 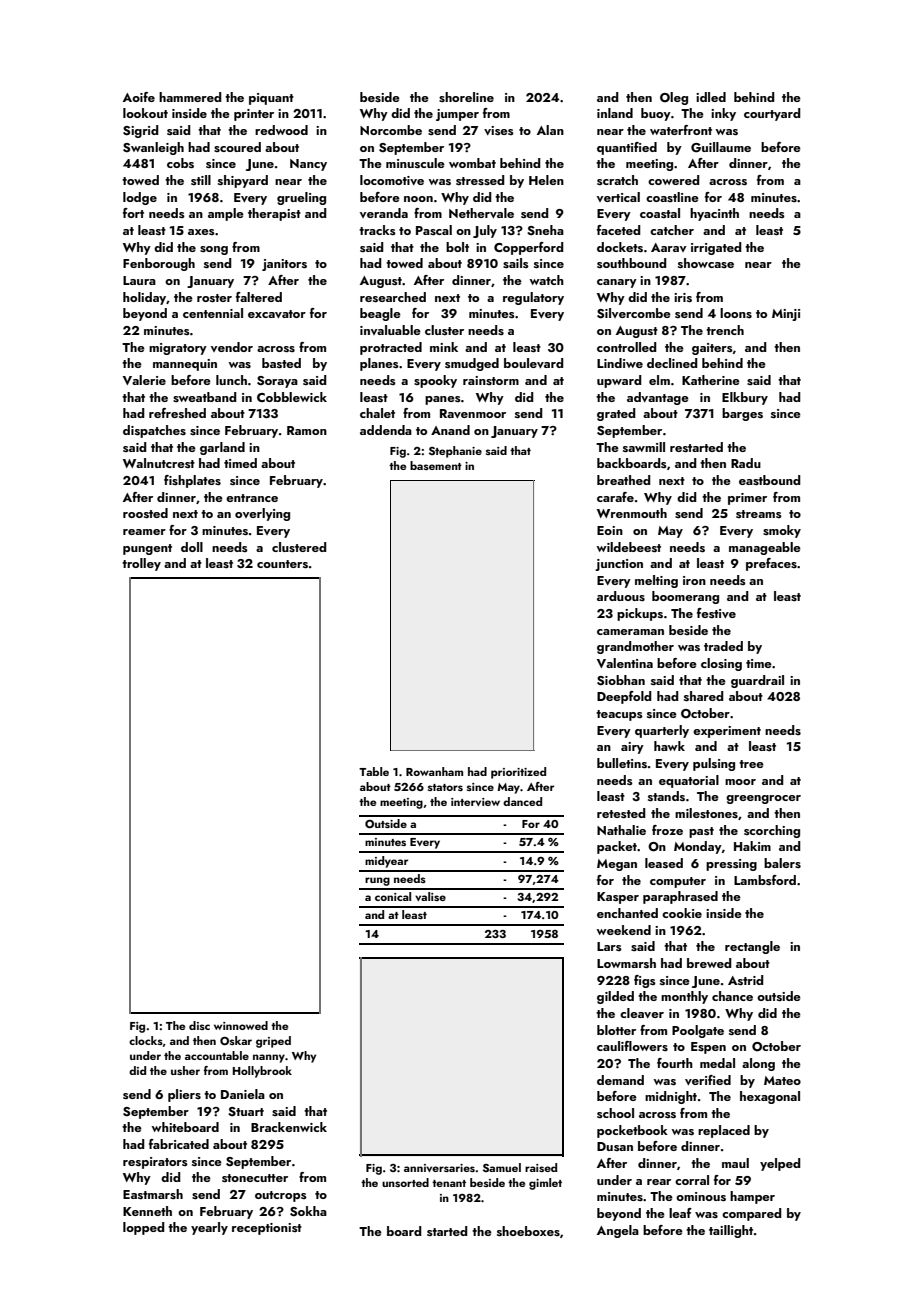 I want to click on boomerang, so click(x=685, y=597).
